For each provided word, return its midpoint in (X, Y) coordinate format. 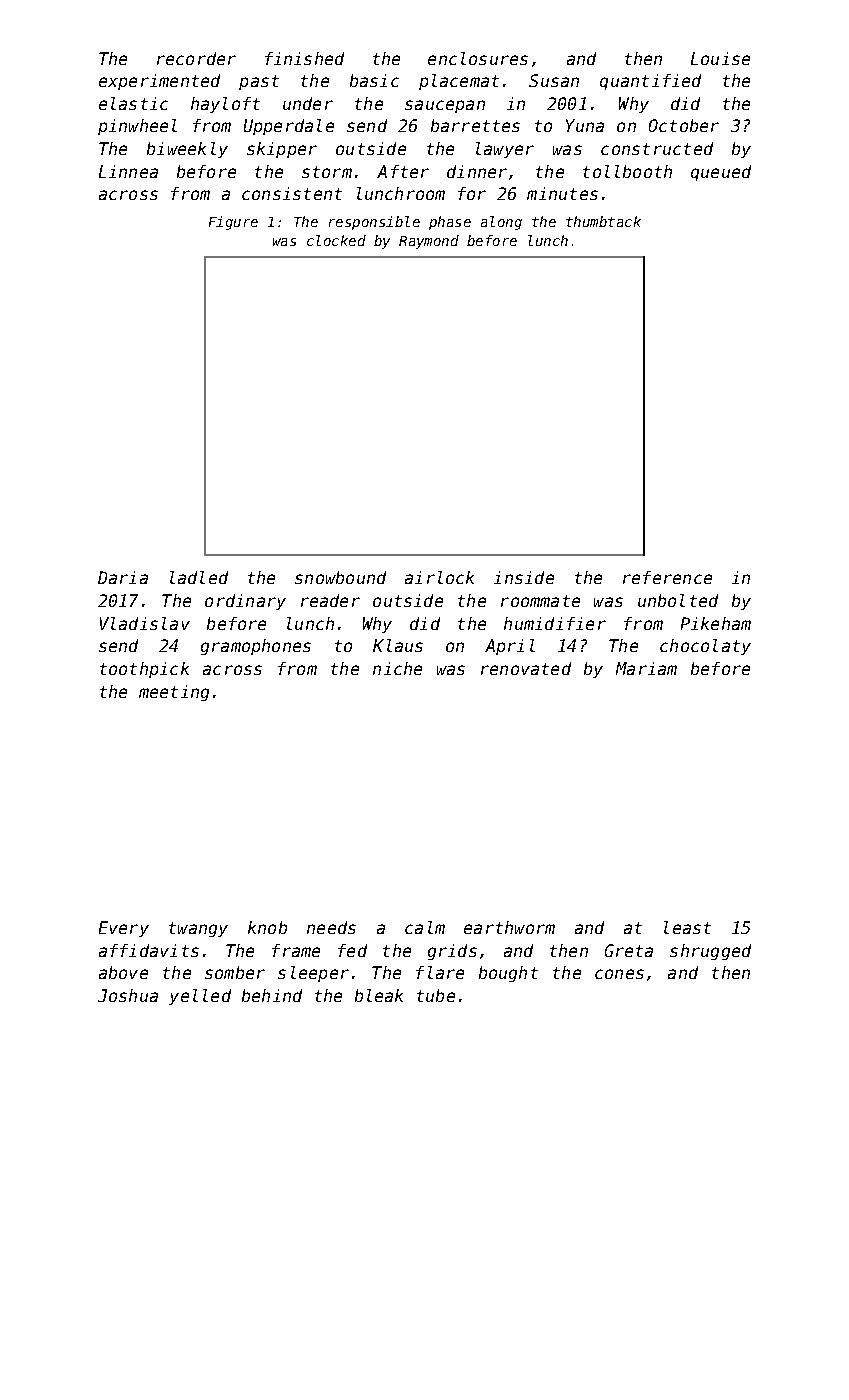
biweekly (187, 150)
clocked (336, 240)
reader (330, 600)
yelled (200, 997)
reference (667, 577)
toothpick (144, 670)
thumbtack (603, 221)
